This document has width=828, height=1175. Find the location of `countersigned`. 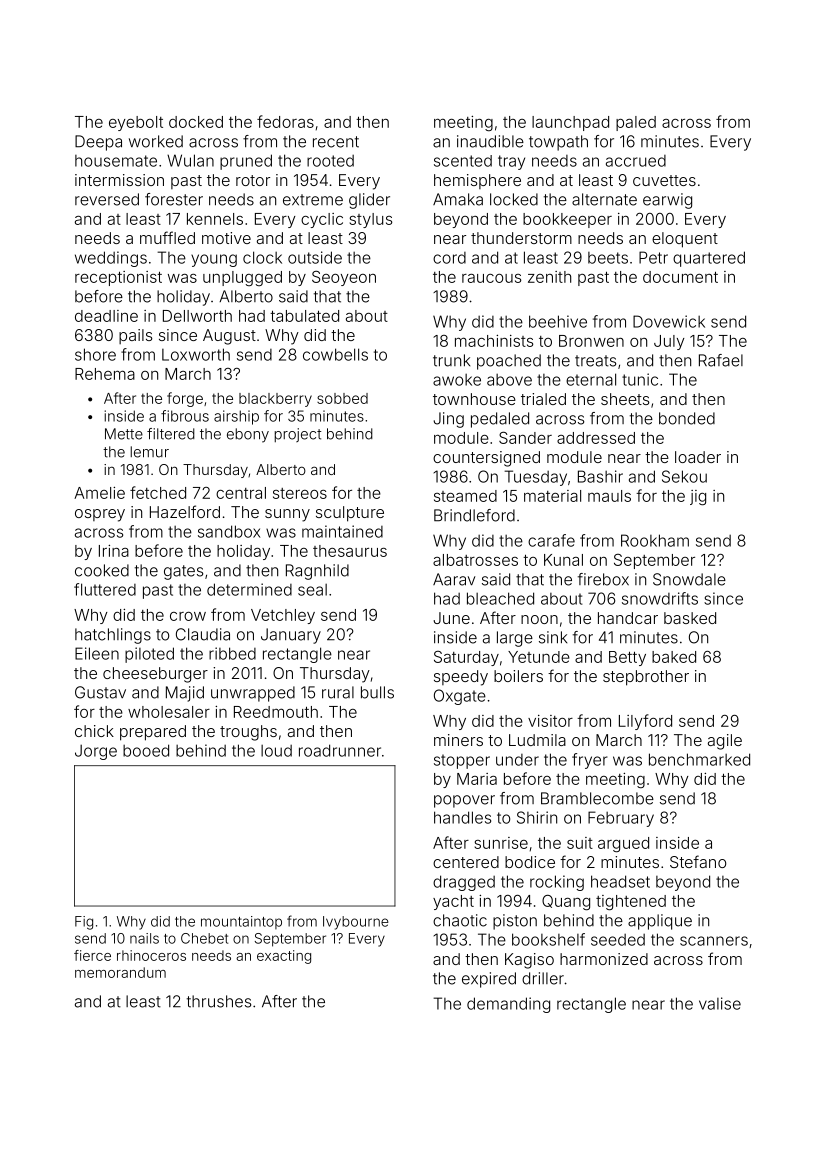

countersigned is located at coordinates (486, 459).
